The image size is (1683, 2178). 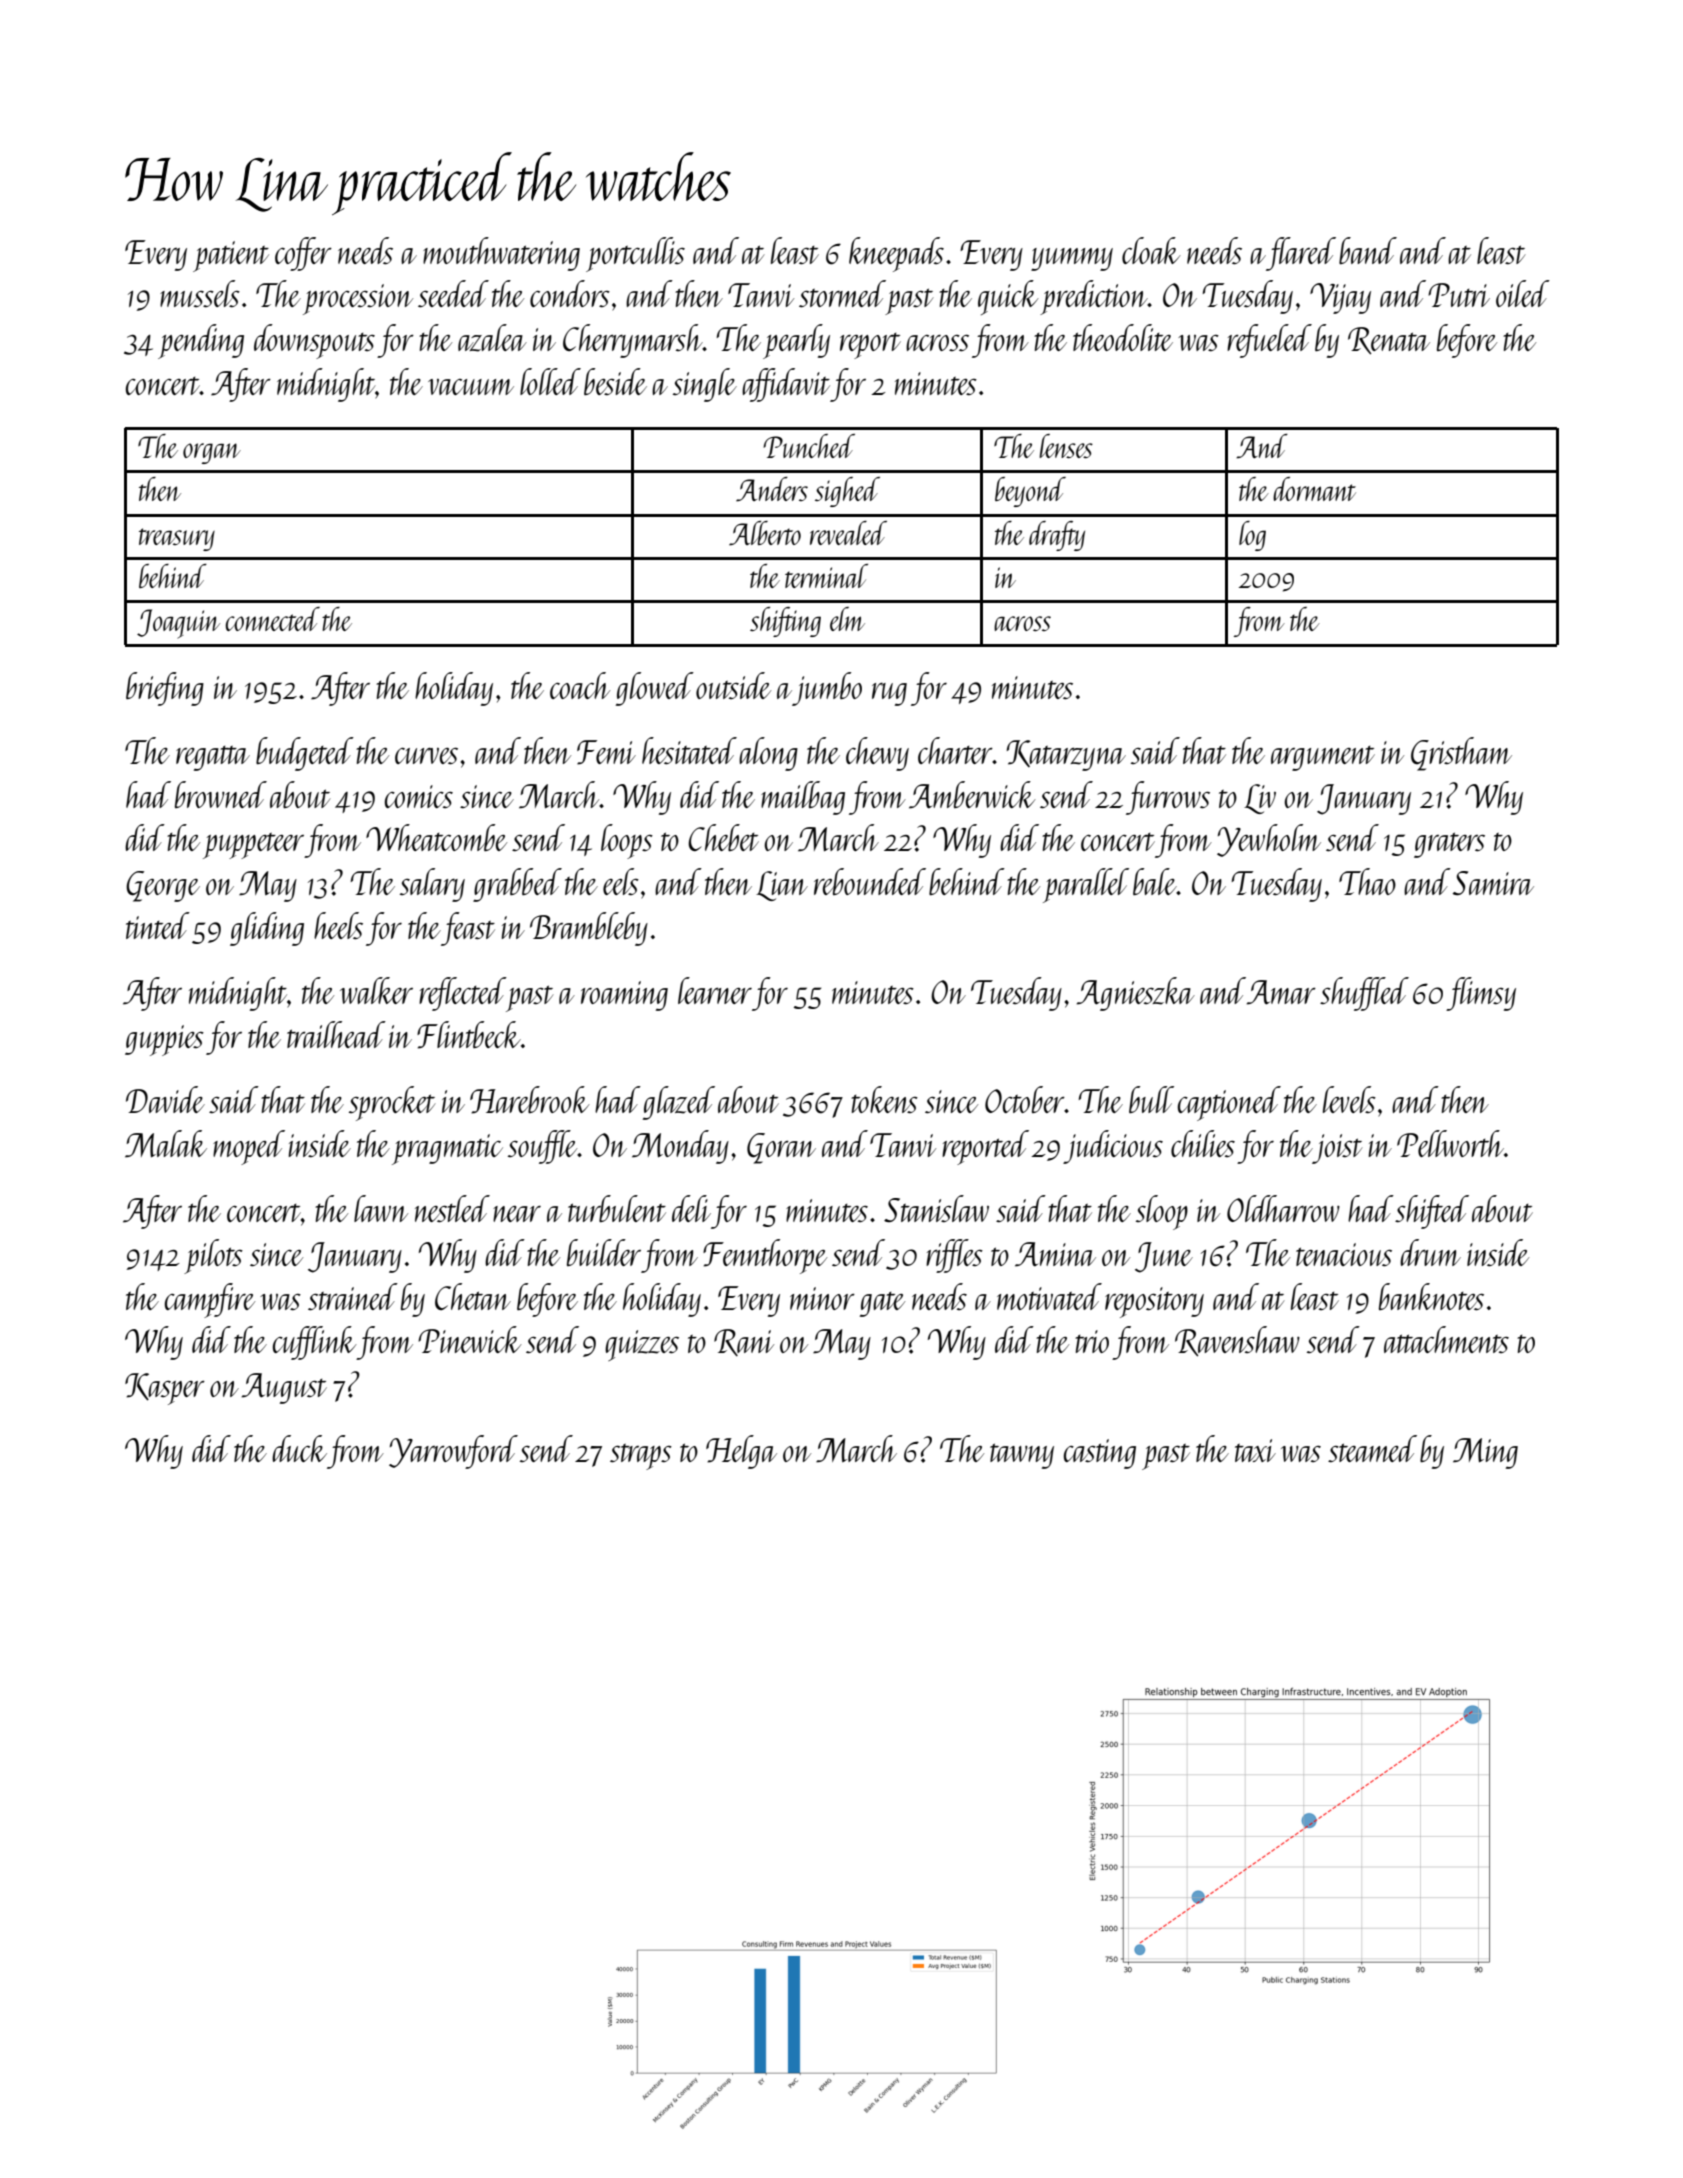 I want to click on kneepads, so click(x=896, y=254).
